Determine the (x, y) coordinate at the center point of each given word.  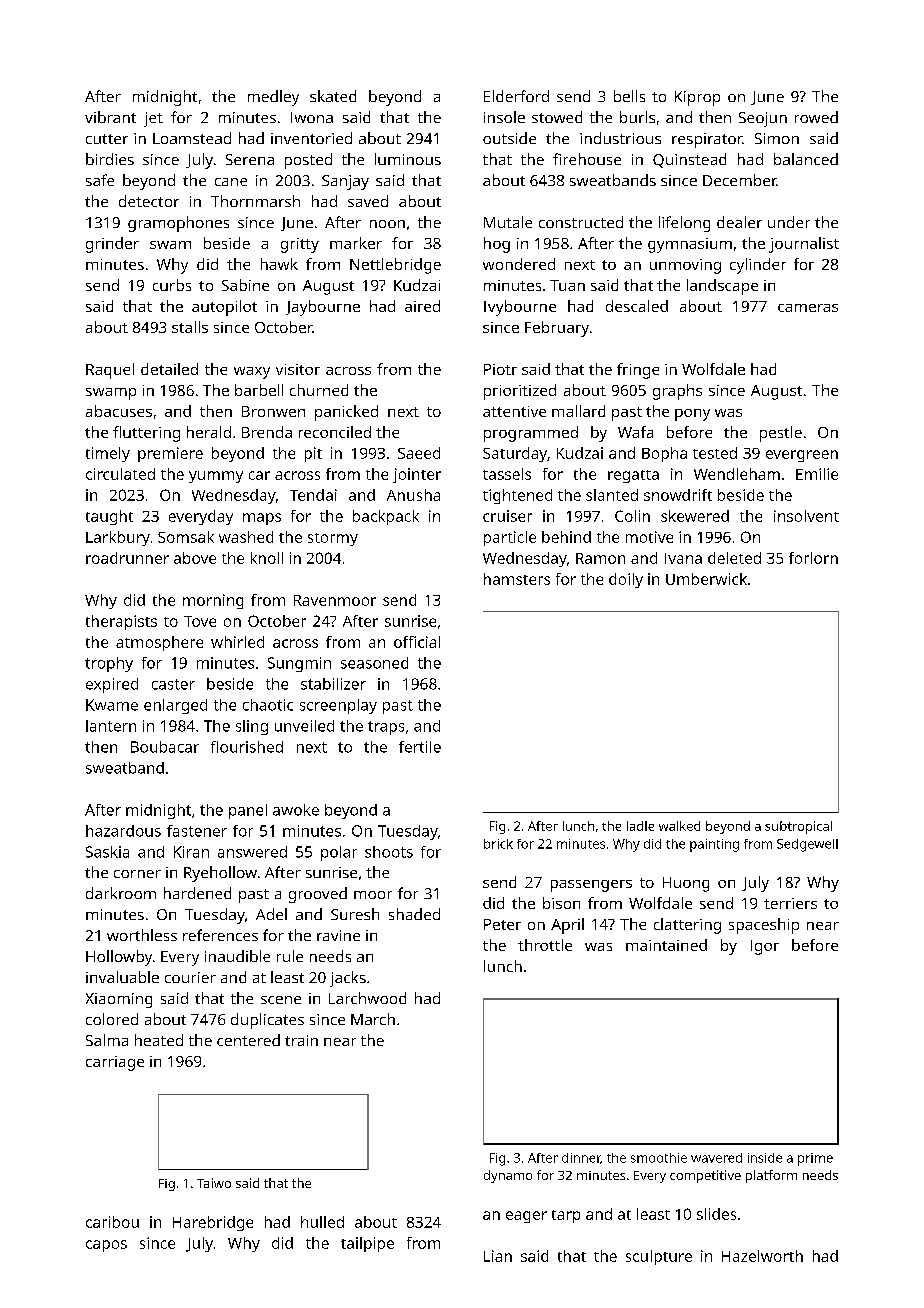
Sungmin (299, 664)
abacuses (119, 411)
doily (626, 580)
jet (153, 119)
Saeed (419, 453)
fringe (638, 371)
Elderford (516, 96)
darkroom (121, 893)
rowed (816, 117)
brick (498, 844)
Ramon (600, 558)
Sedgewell (807, 845)
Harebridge (213, 1223)
